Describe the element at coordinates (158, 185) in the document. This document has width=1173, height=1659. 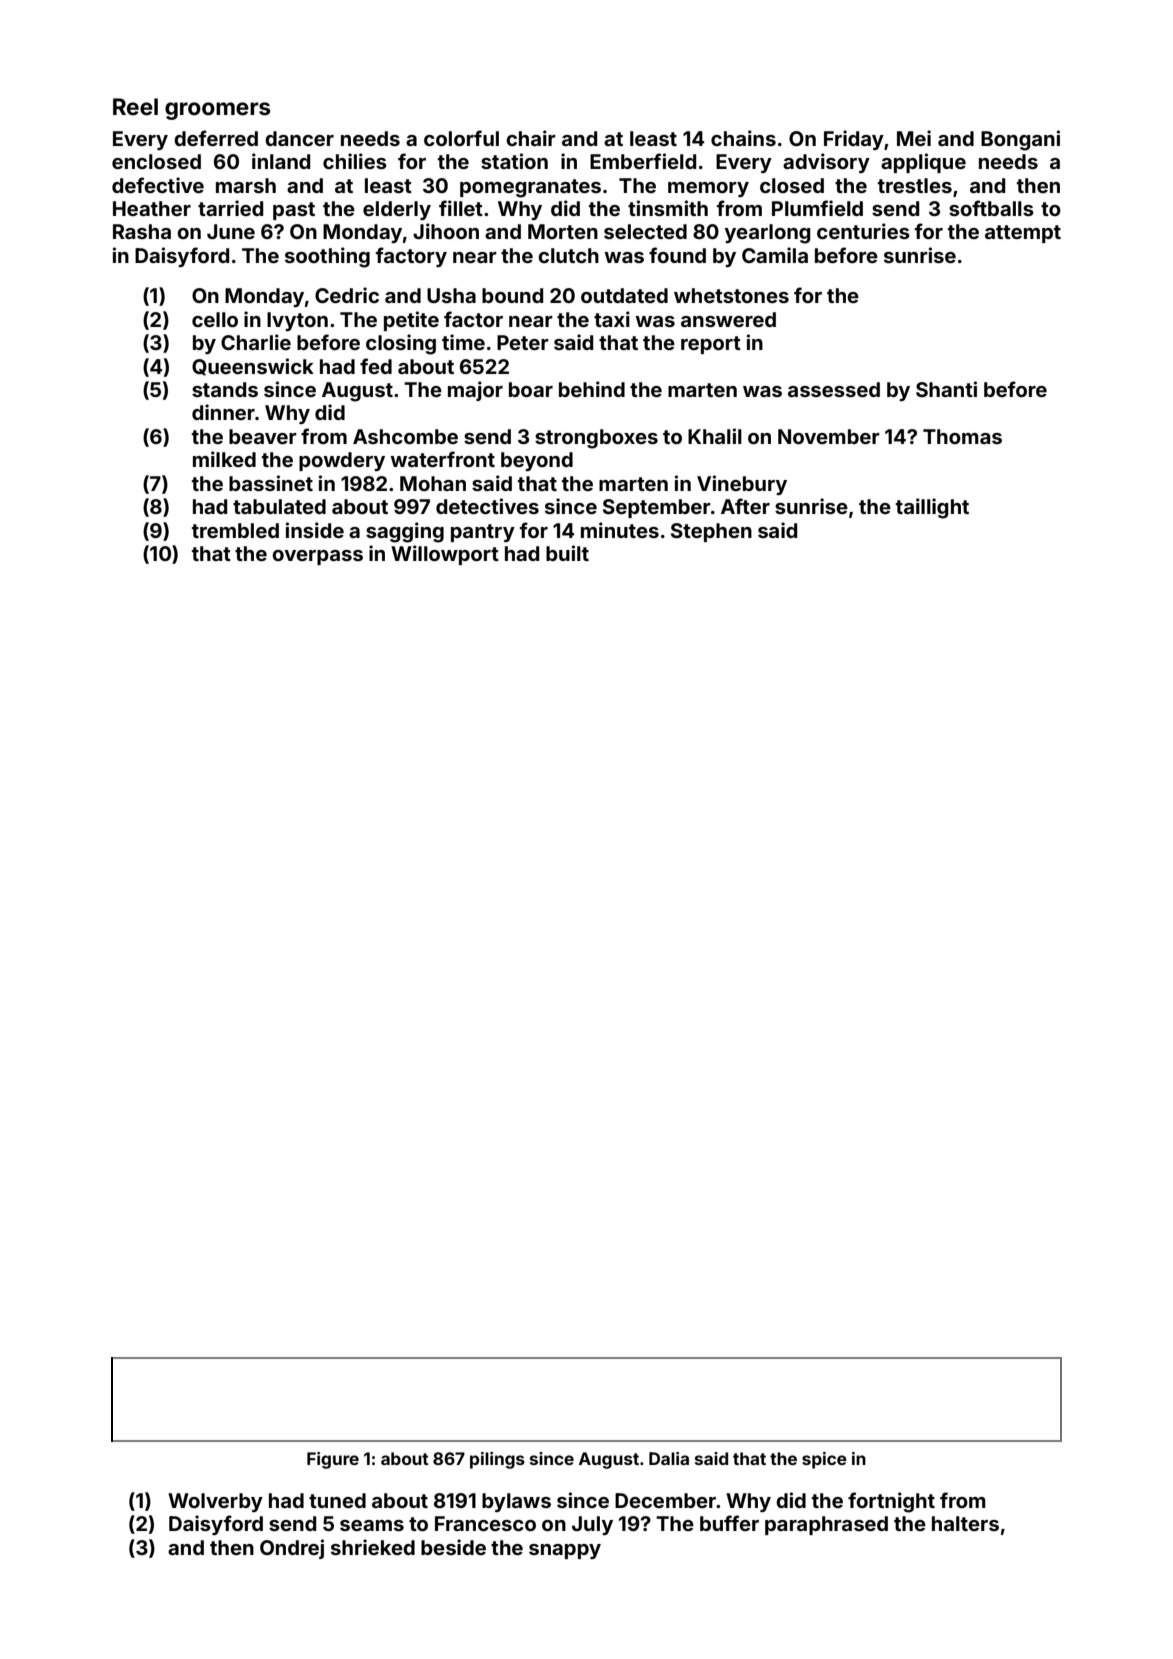
I see `defective` at that location.
